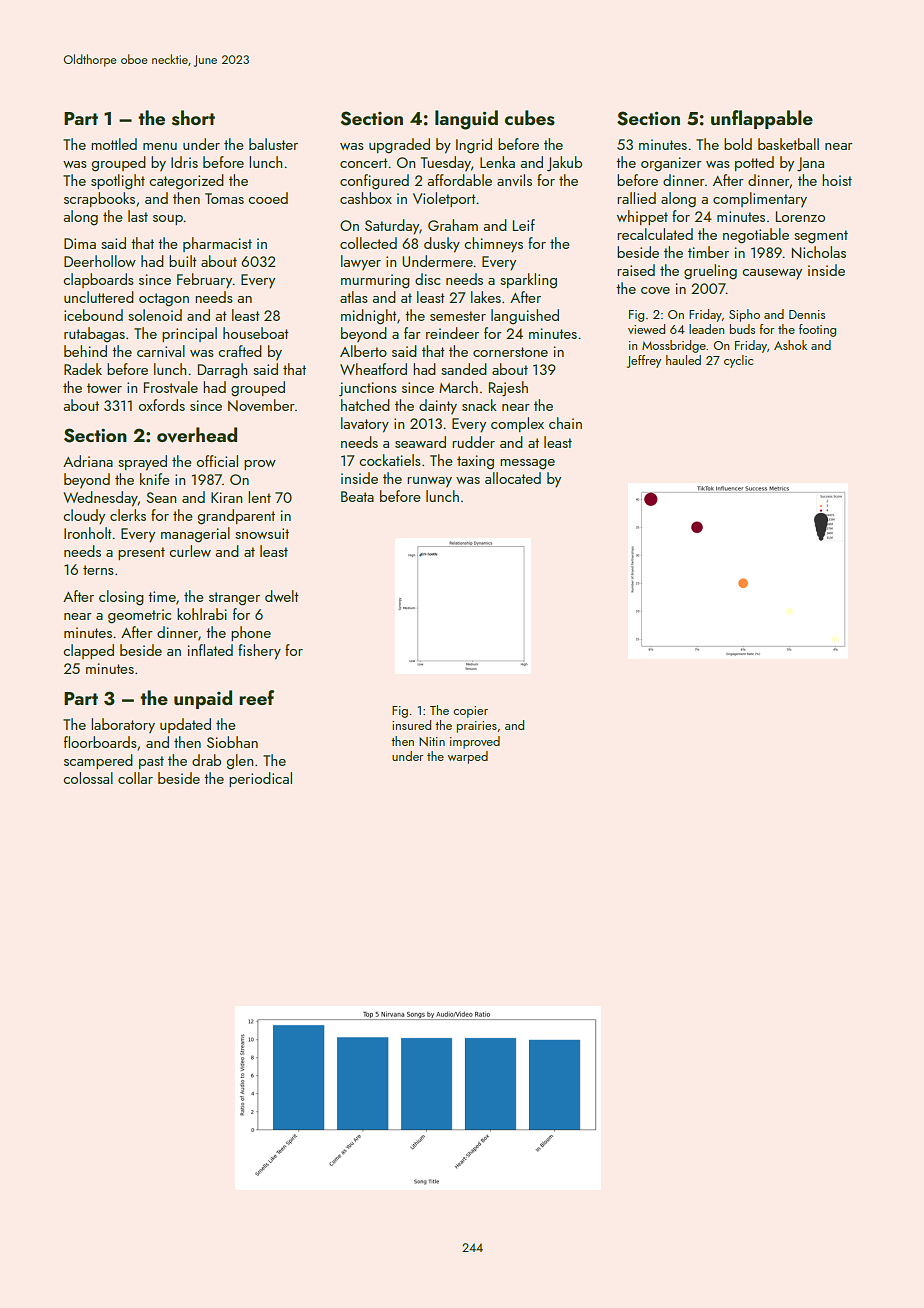  I want to click on prairies, so click(477, 727).
